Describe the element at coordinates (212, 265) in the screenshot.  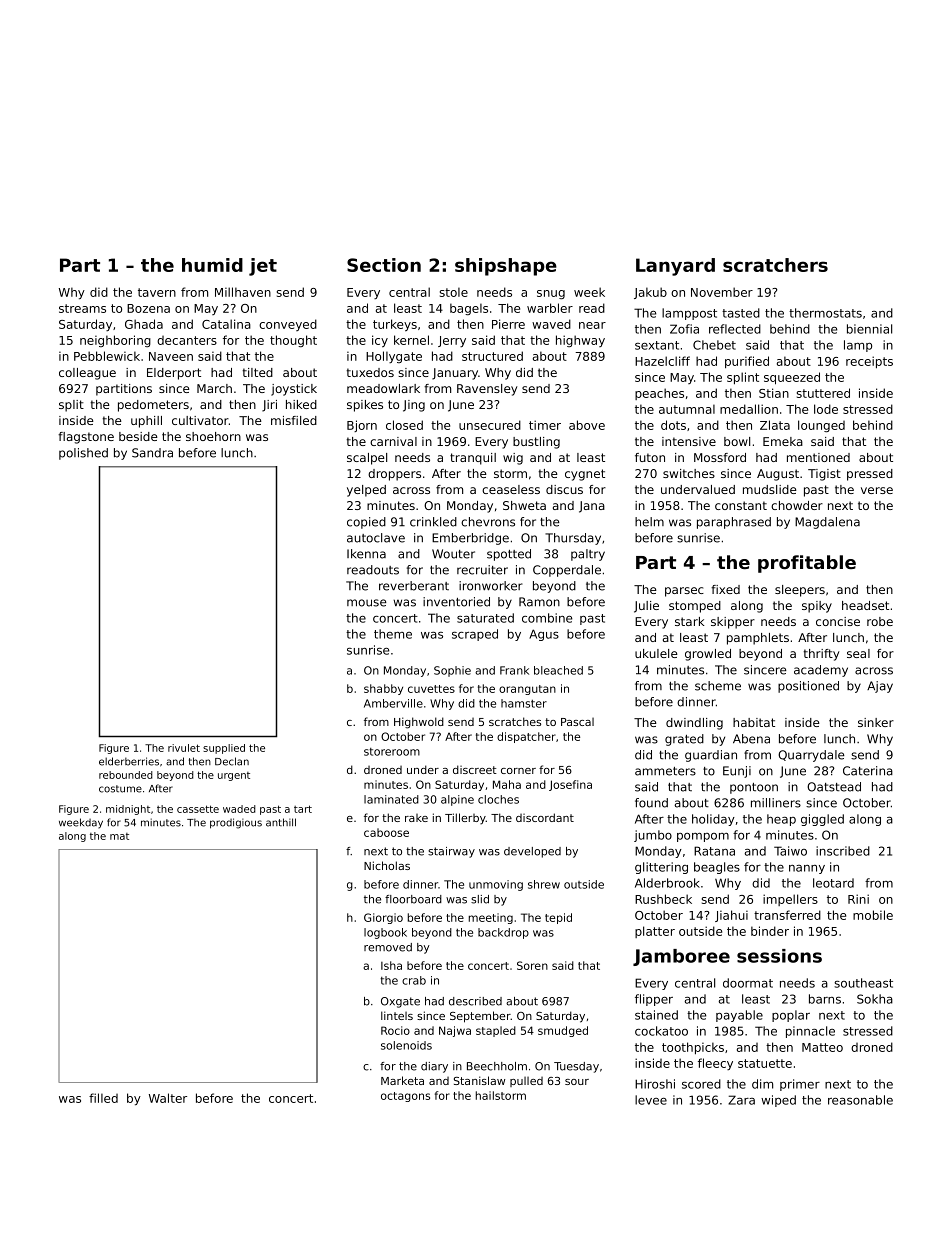
I see `humid` at that location.
